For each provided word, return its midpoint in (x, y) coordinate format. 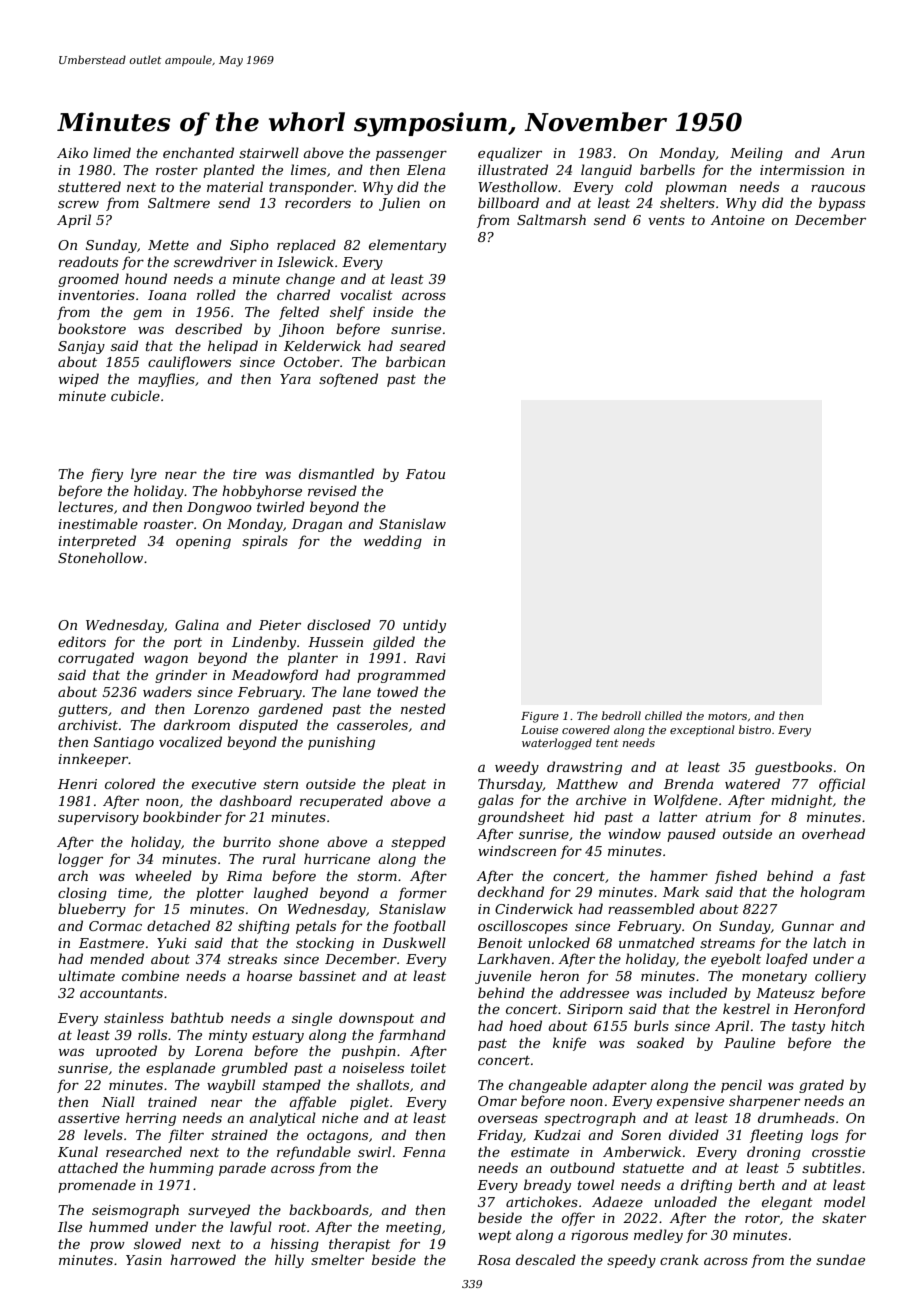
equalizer (510, 154)
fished (736, 877)
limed (112, 152)
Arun (847, 153)
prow (107, 1247)
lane (357, 691)
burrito (247, 841)
